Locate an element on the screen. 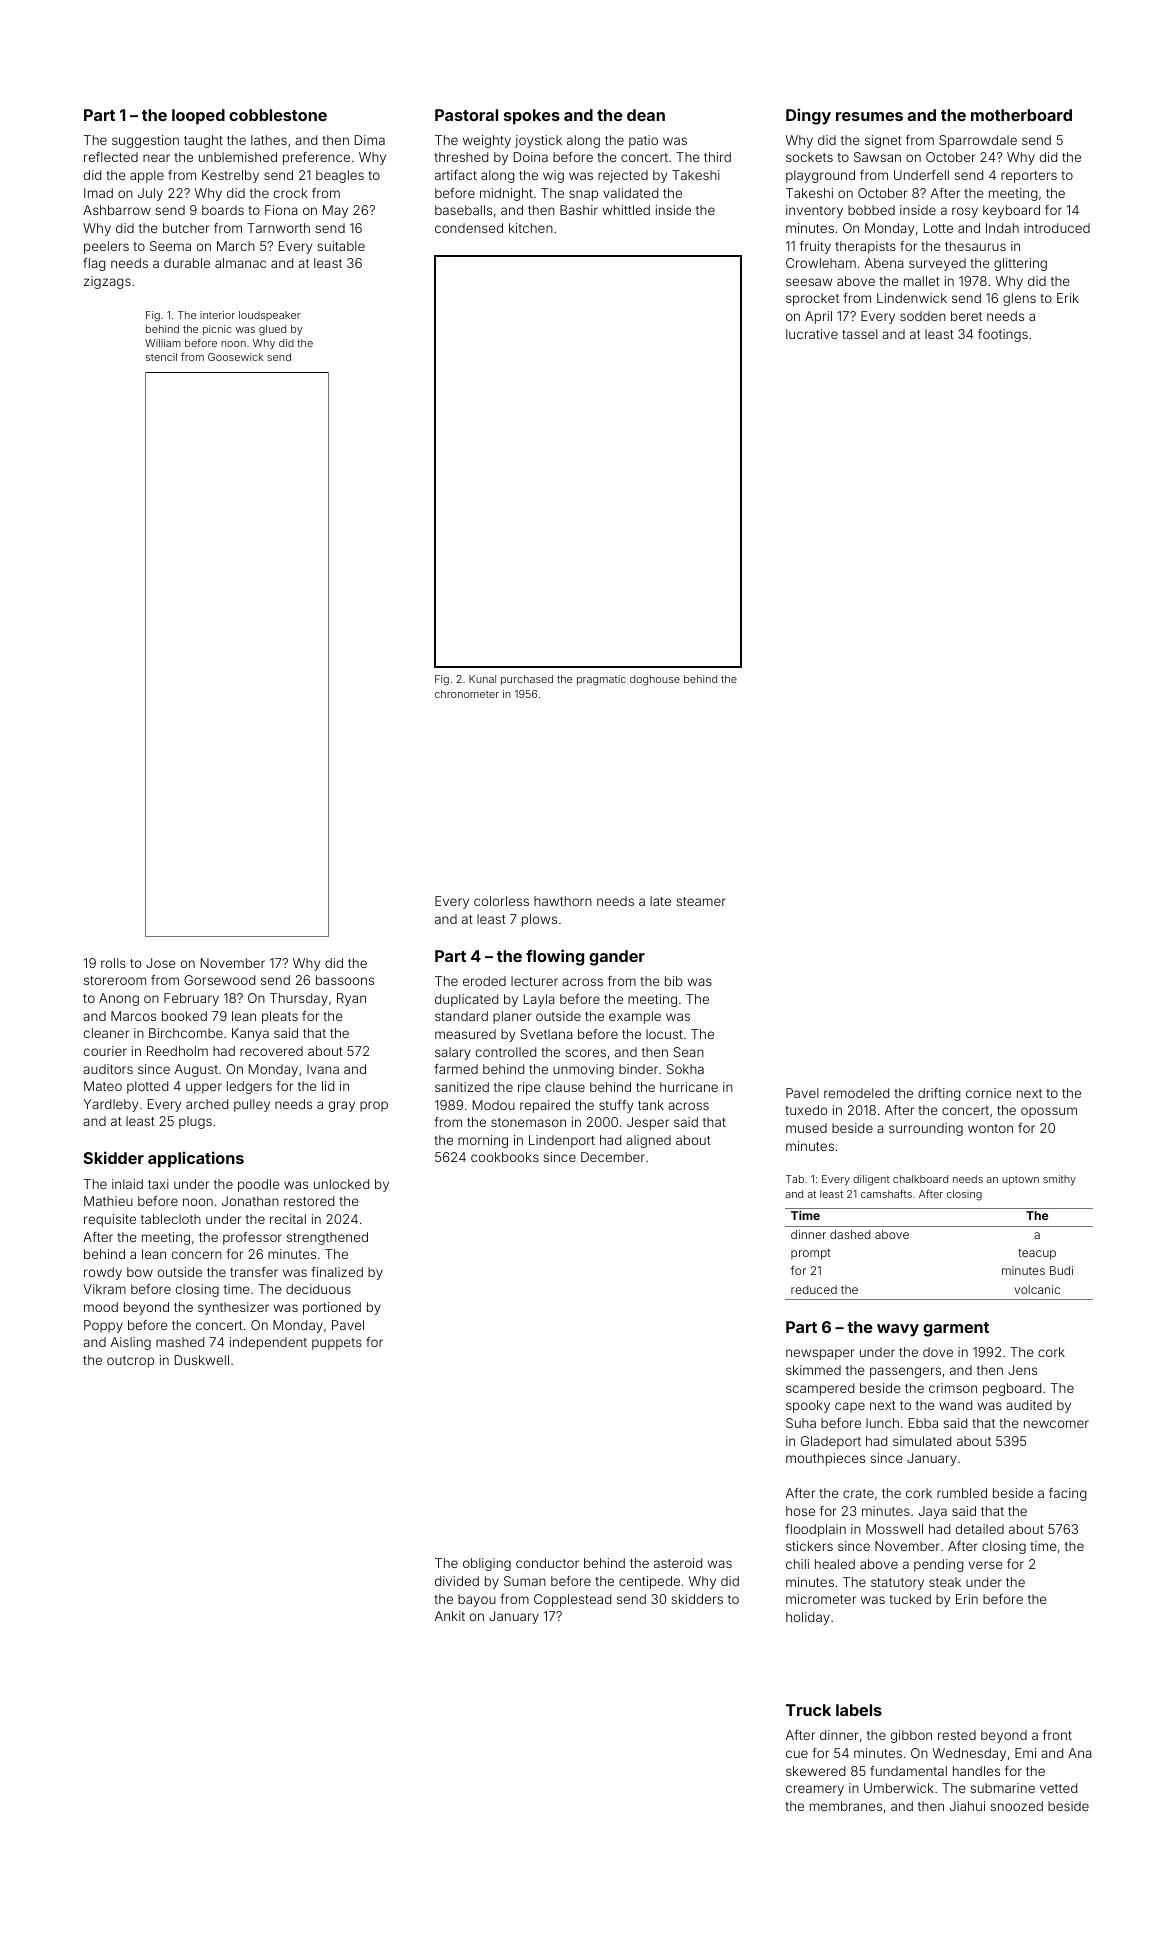  Ankit is located at coordinates (450, 1616).
